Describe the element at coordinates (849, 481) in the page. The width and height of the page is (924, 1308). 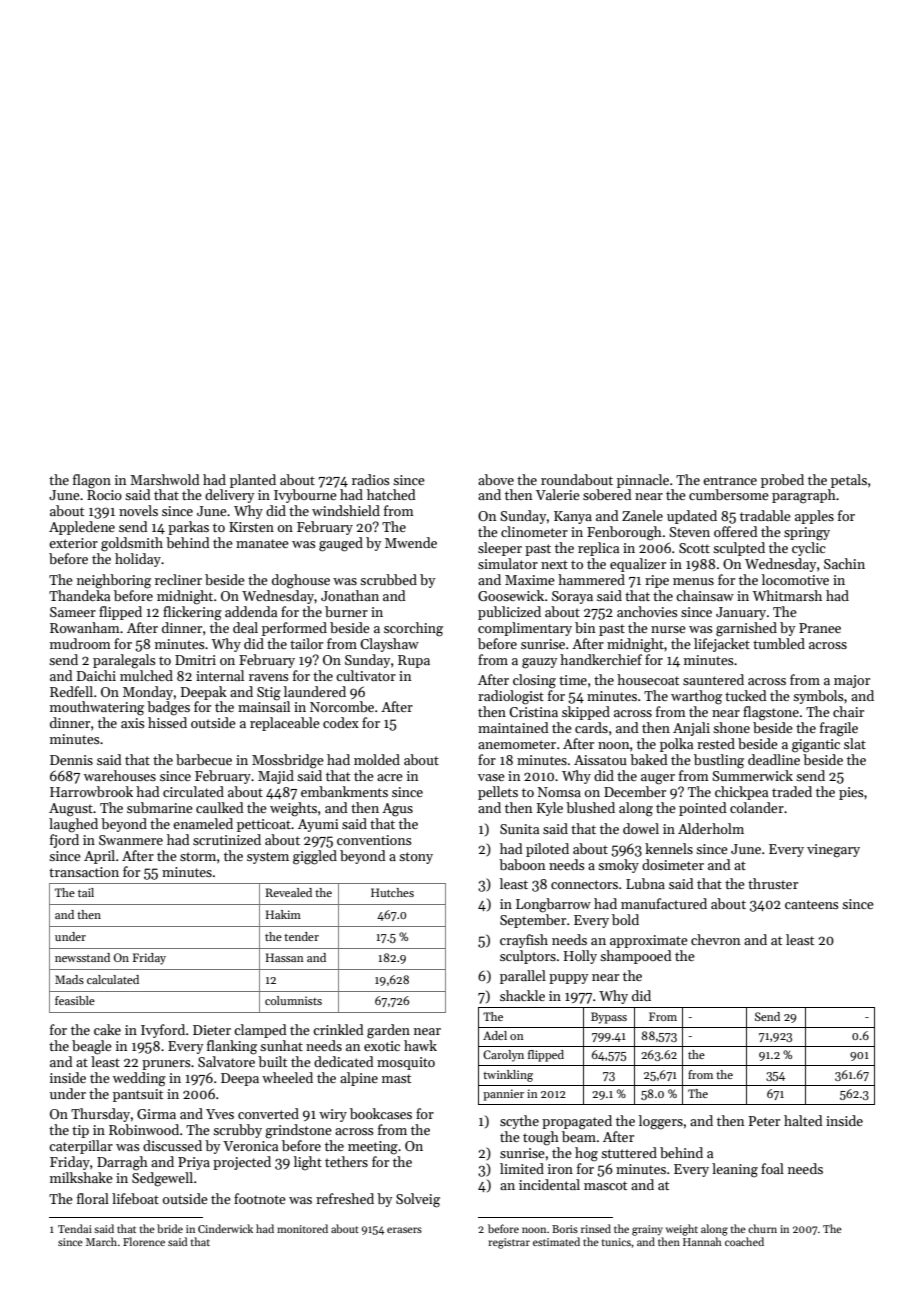
I see `petals` at that location.
